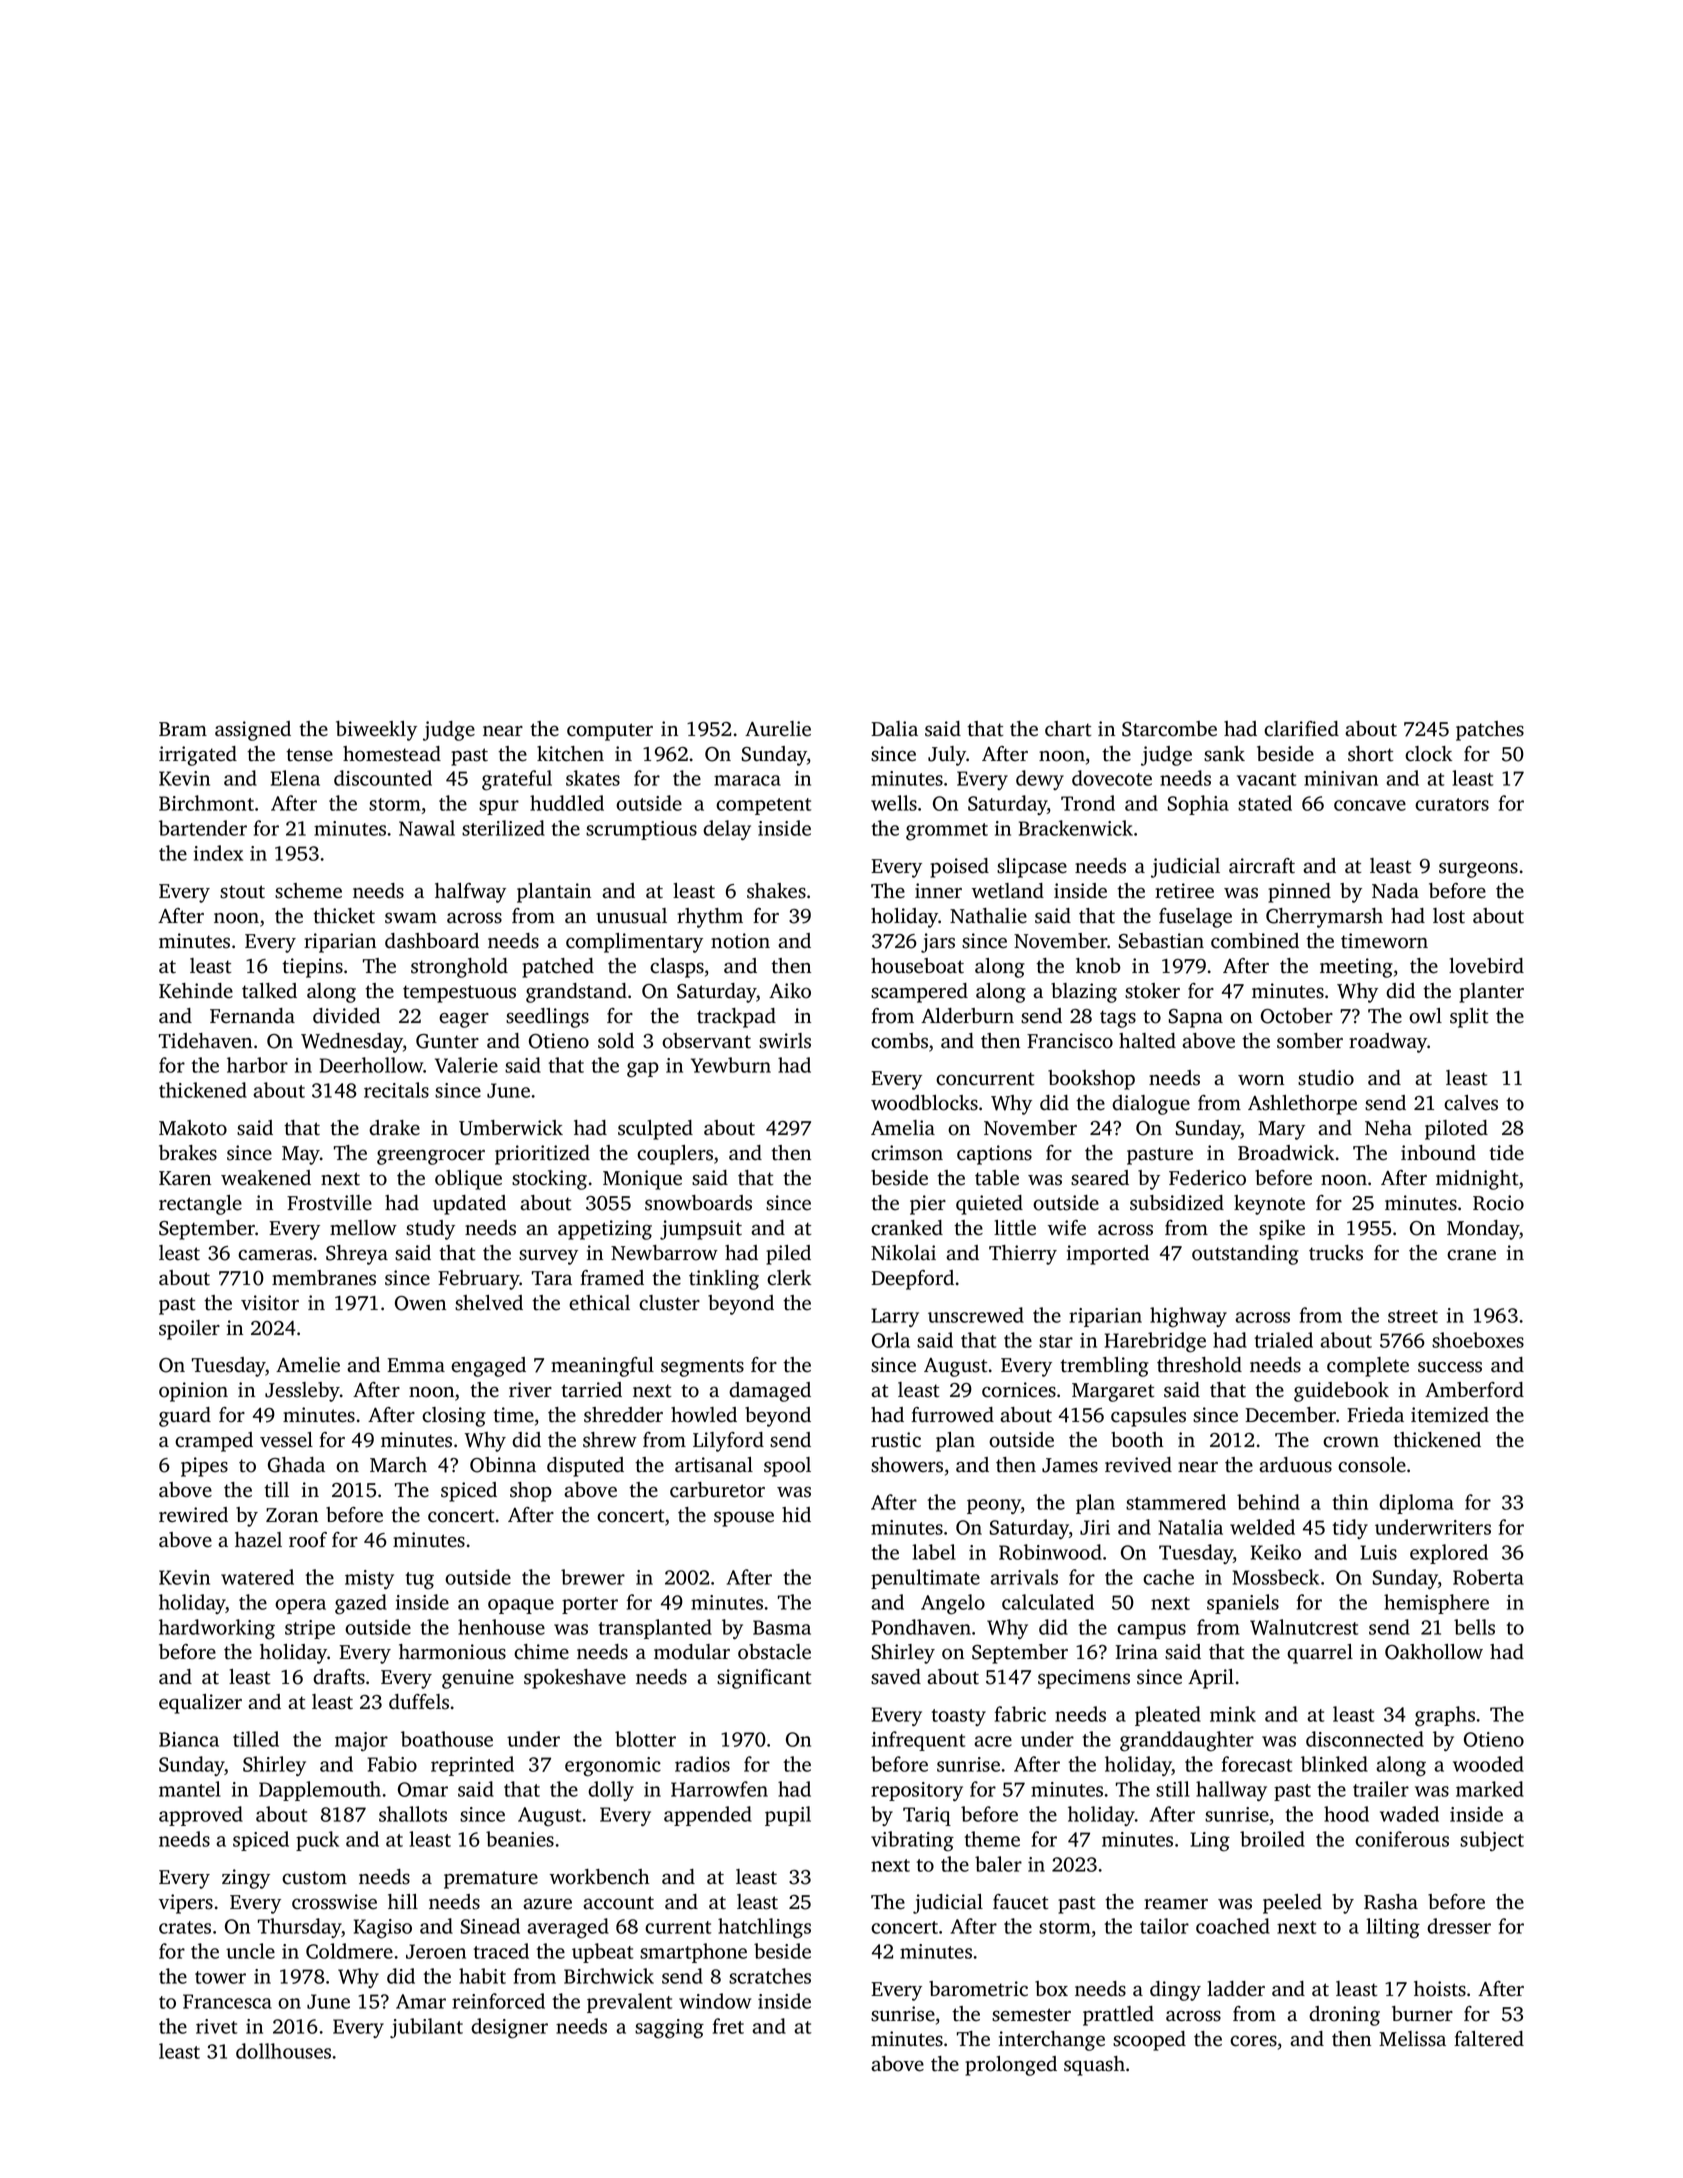 Image resolution: width=1683 pixels, height=2178 pixels. I want to click on graphs, so click(1445, 1716).
